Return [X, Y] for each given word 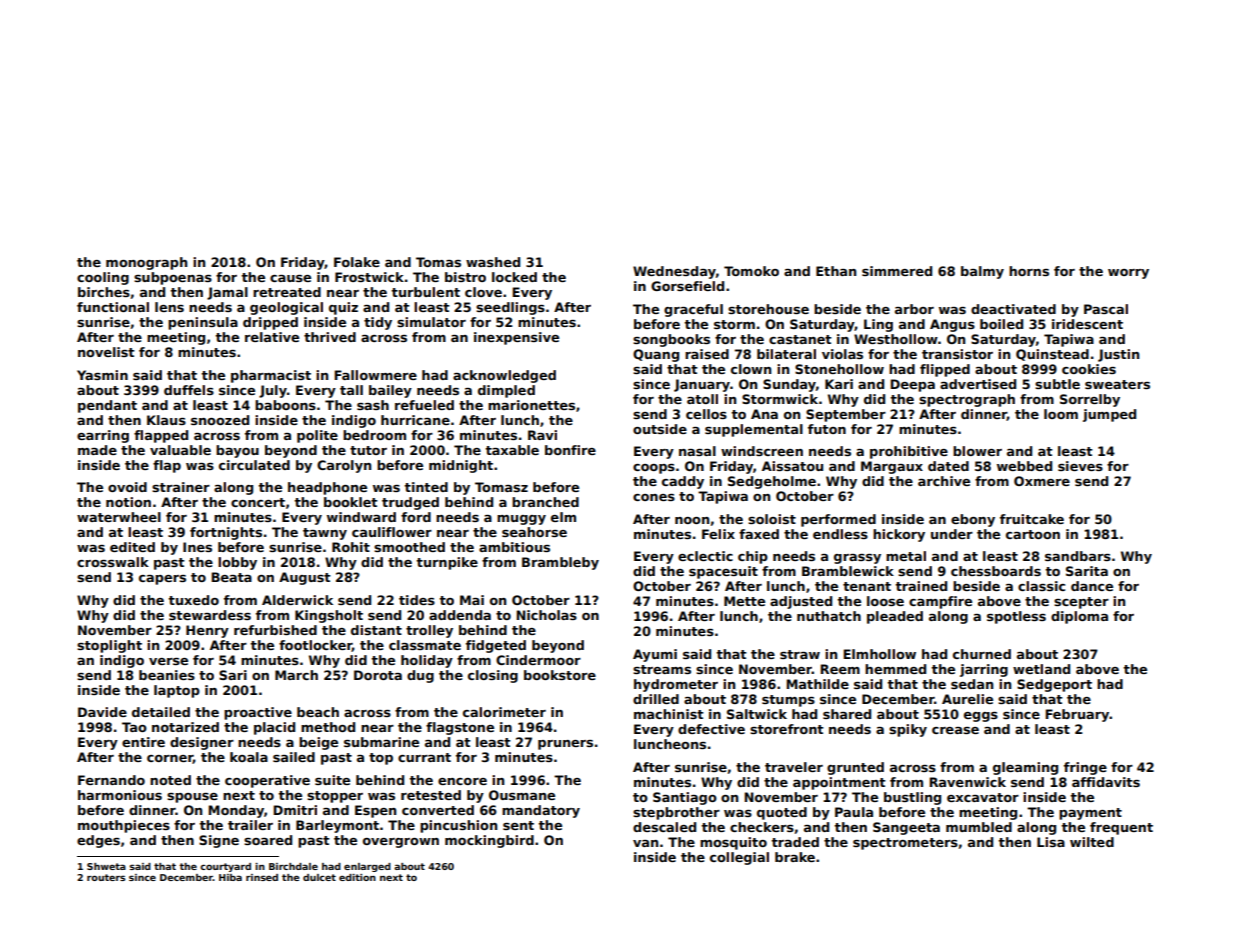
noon [692, 520]
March [296, 675]
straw [800, 654]
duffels [189, 390]
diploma [1079, 617]
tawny [325, 534]
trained [921, 586]
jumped [1109, 415]
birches [104, 292]
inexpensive [516, 338]
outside [660, 429]
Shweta [106, 866]
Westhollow [896, 339]
